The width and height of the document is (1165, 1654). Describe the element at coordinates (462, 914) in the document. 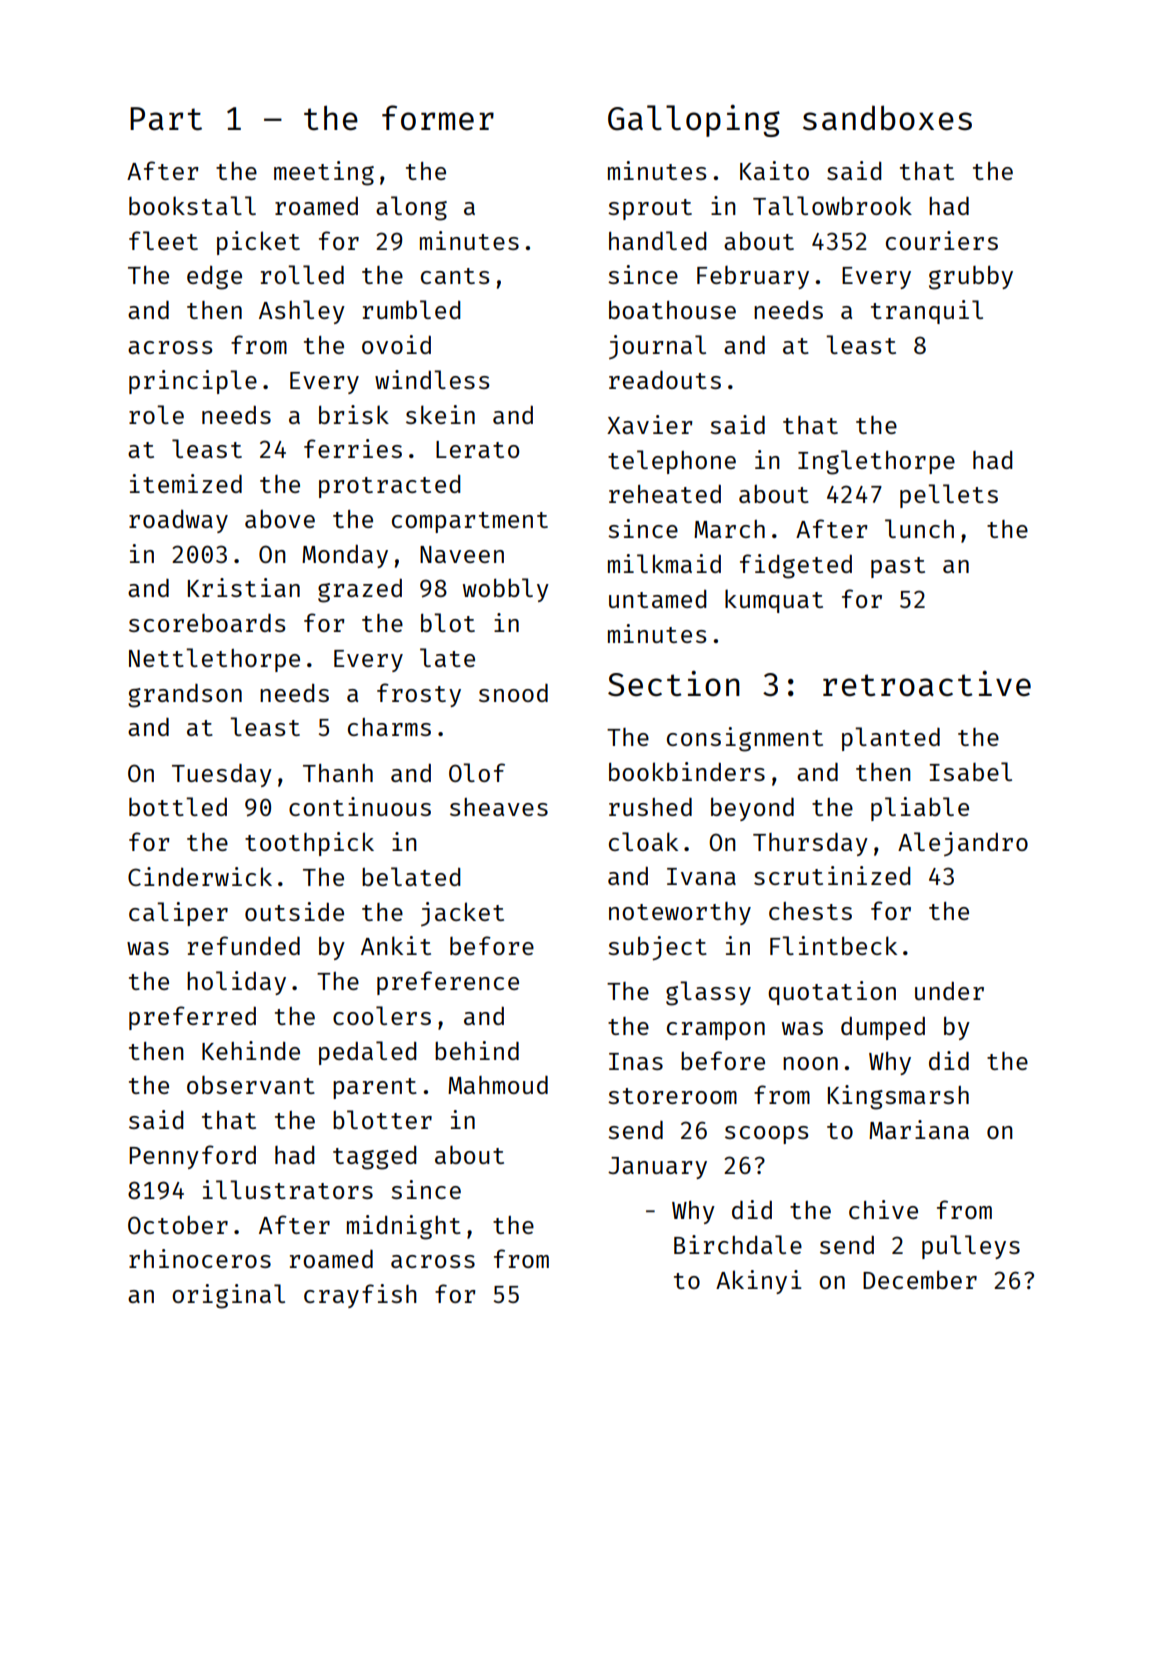

I see `jacket` at that location.
